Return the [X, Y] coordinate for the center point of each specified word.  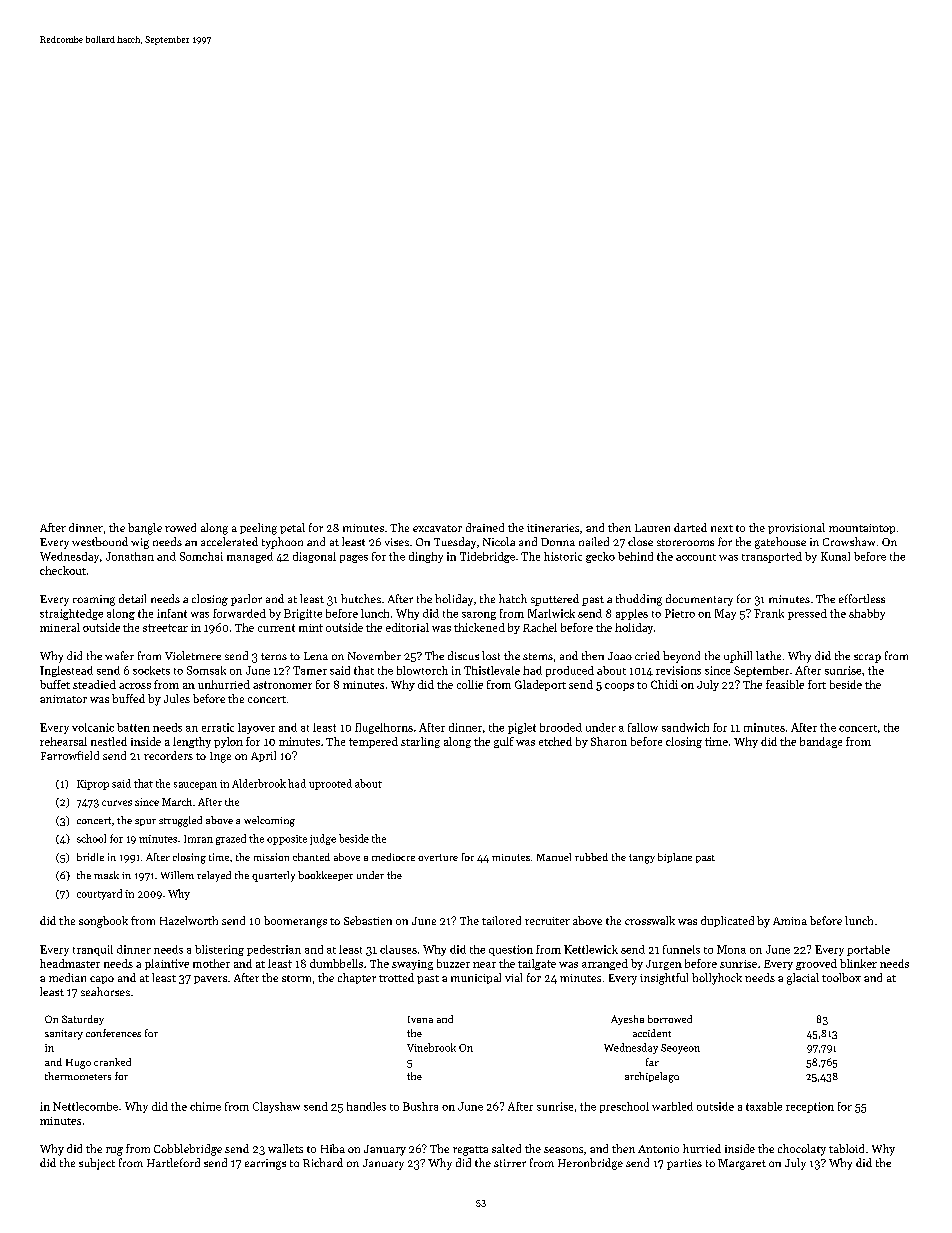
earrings [265, 1164]
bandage [821, 742]
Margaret [742, 1164]
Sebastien [368, 920]
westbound [100, 541]
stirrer [510, 1163]
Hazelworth [189, 920]
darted [690, 527]
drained [485, 527]
